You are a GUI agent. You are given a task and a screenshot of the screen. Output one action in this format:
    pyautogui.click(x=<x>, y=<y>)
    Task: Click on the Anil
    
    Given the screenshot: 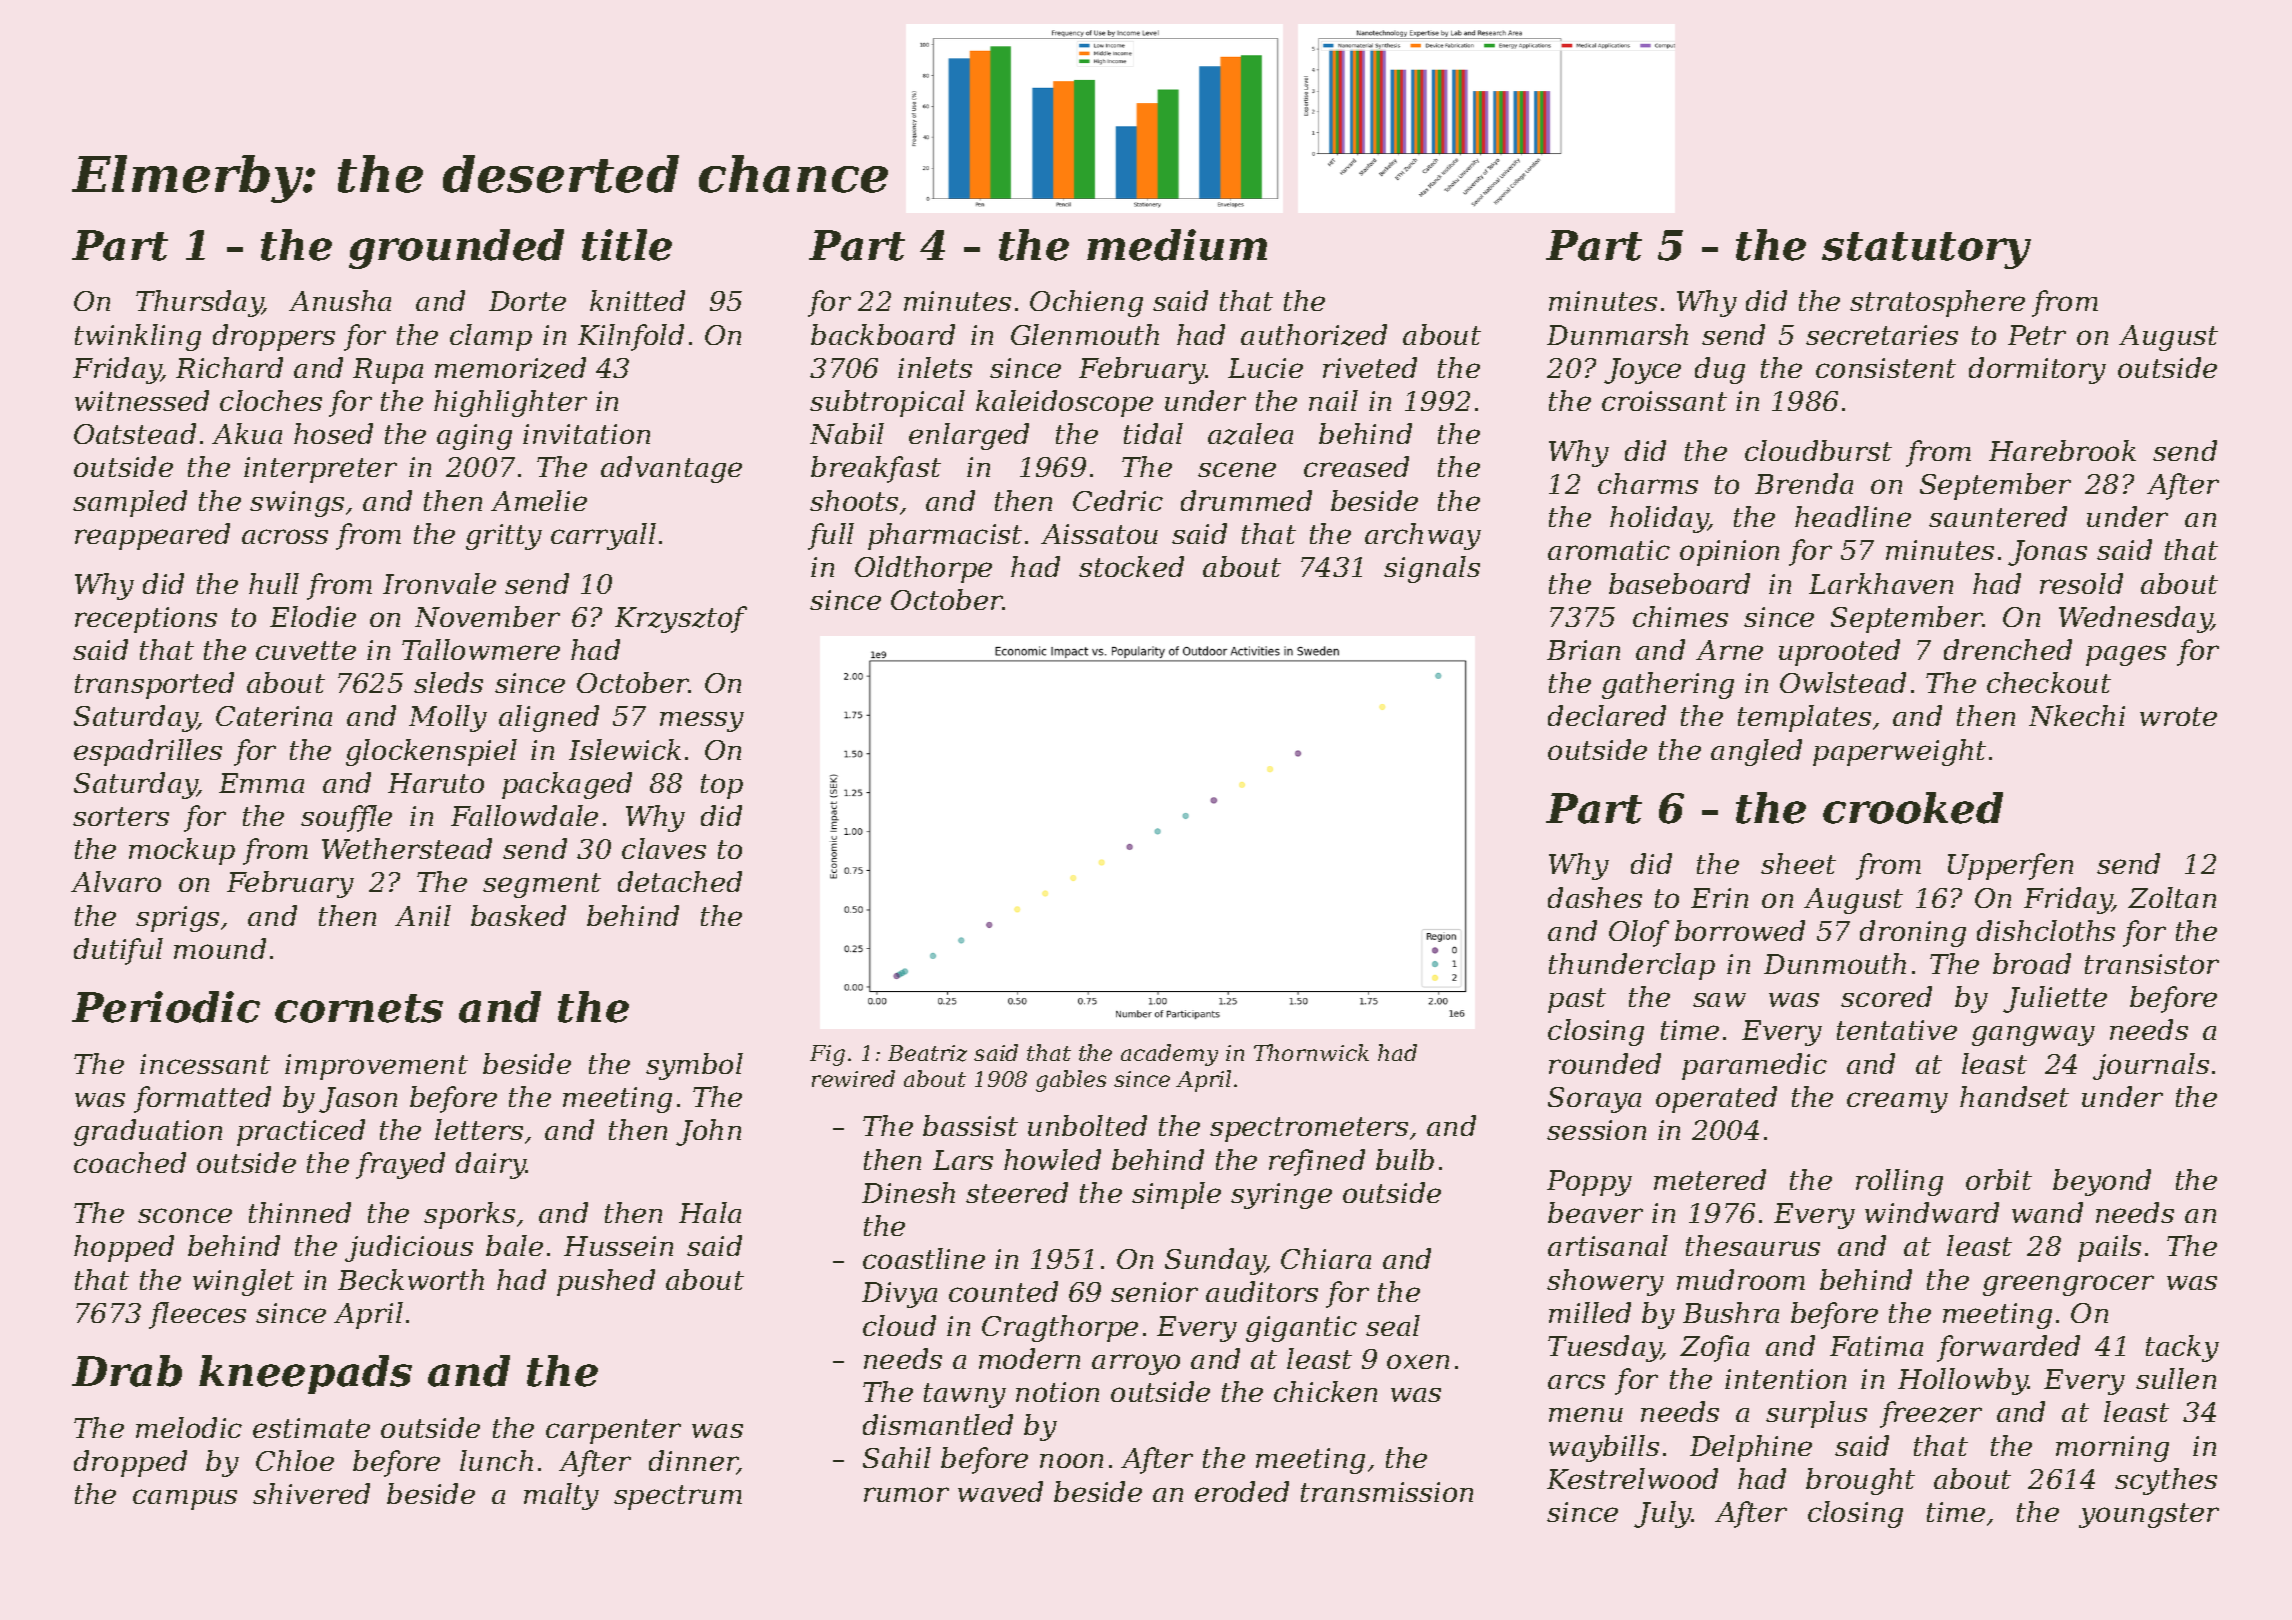 What is the action you would take?
    pyautogui.click(x=423, y=915)
